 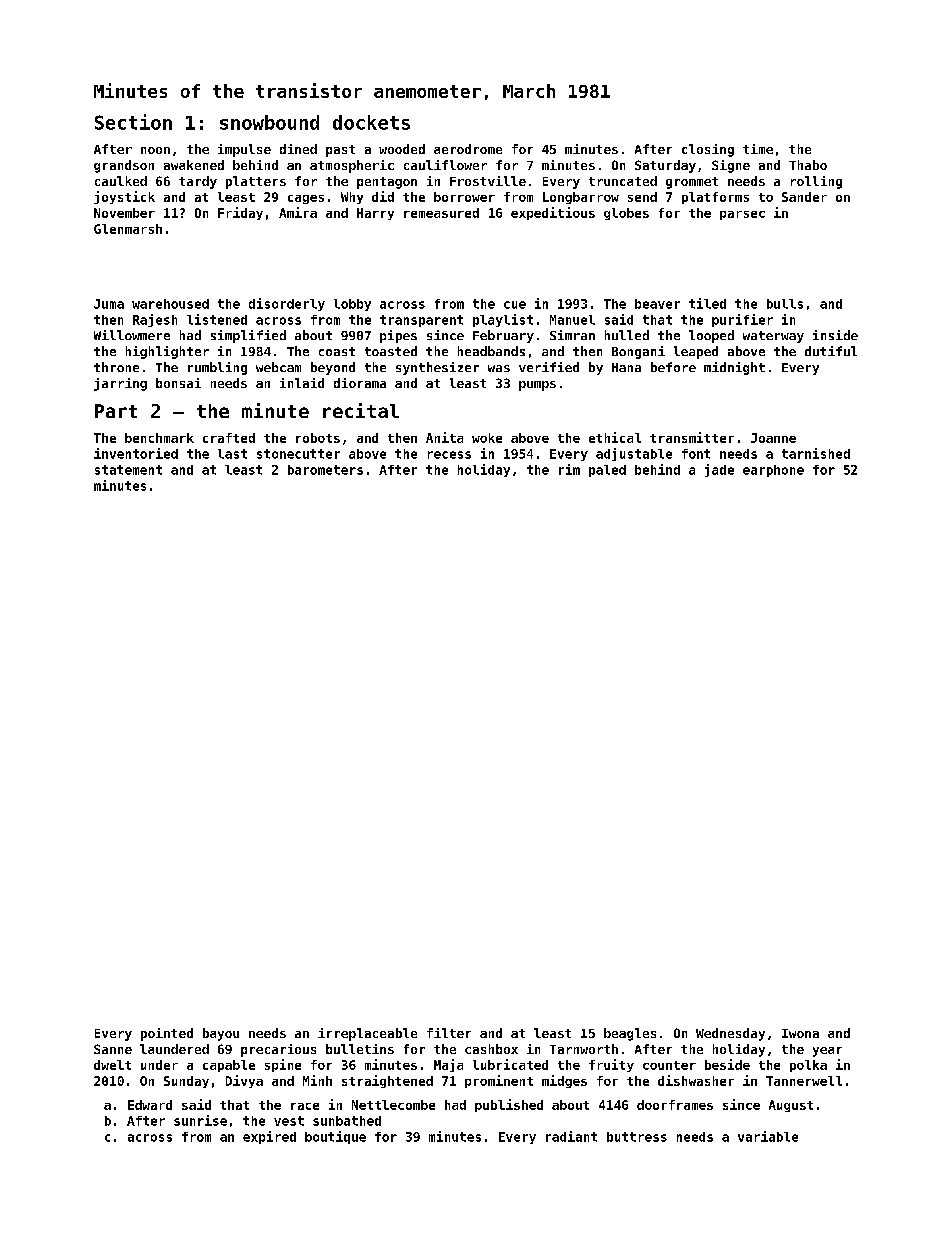 I want to click on precarious, so click(x=278, y=1050).
